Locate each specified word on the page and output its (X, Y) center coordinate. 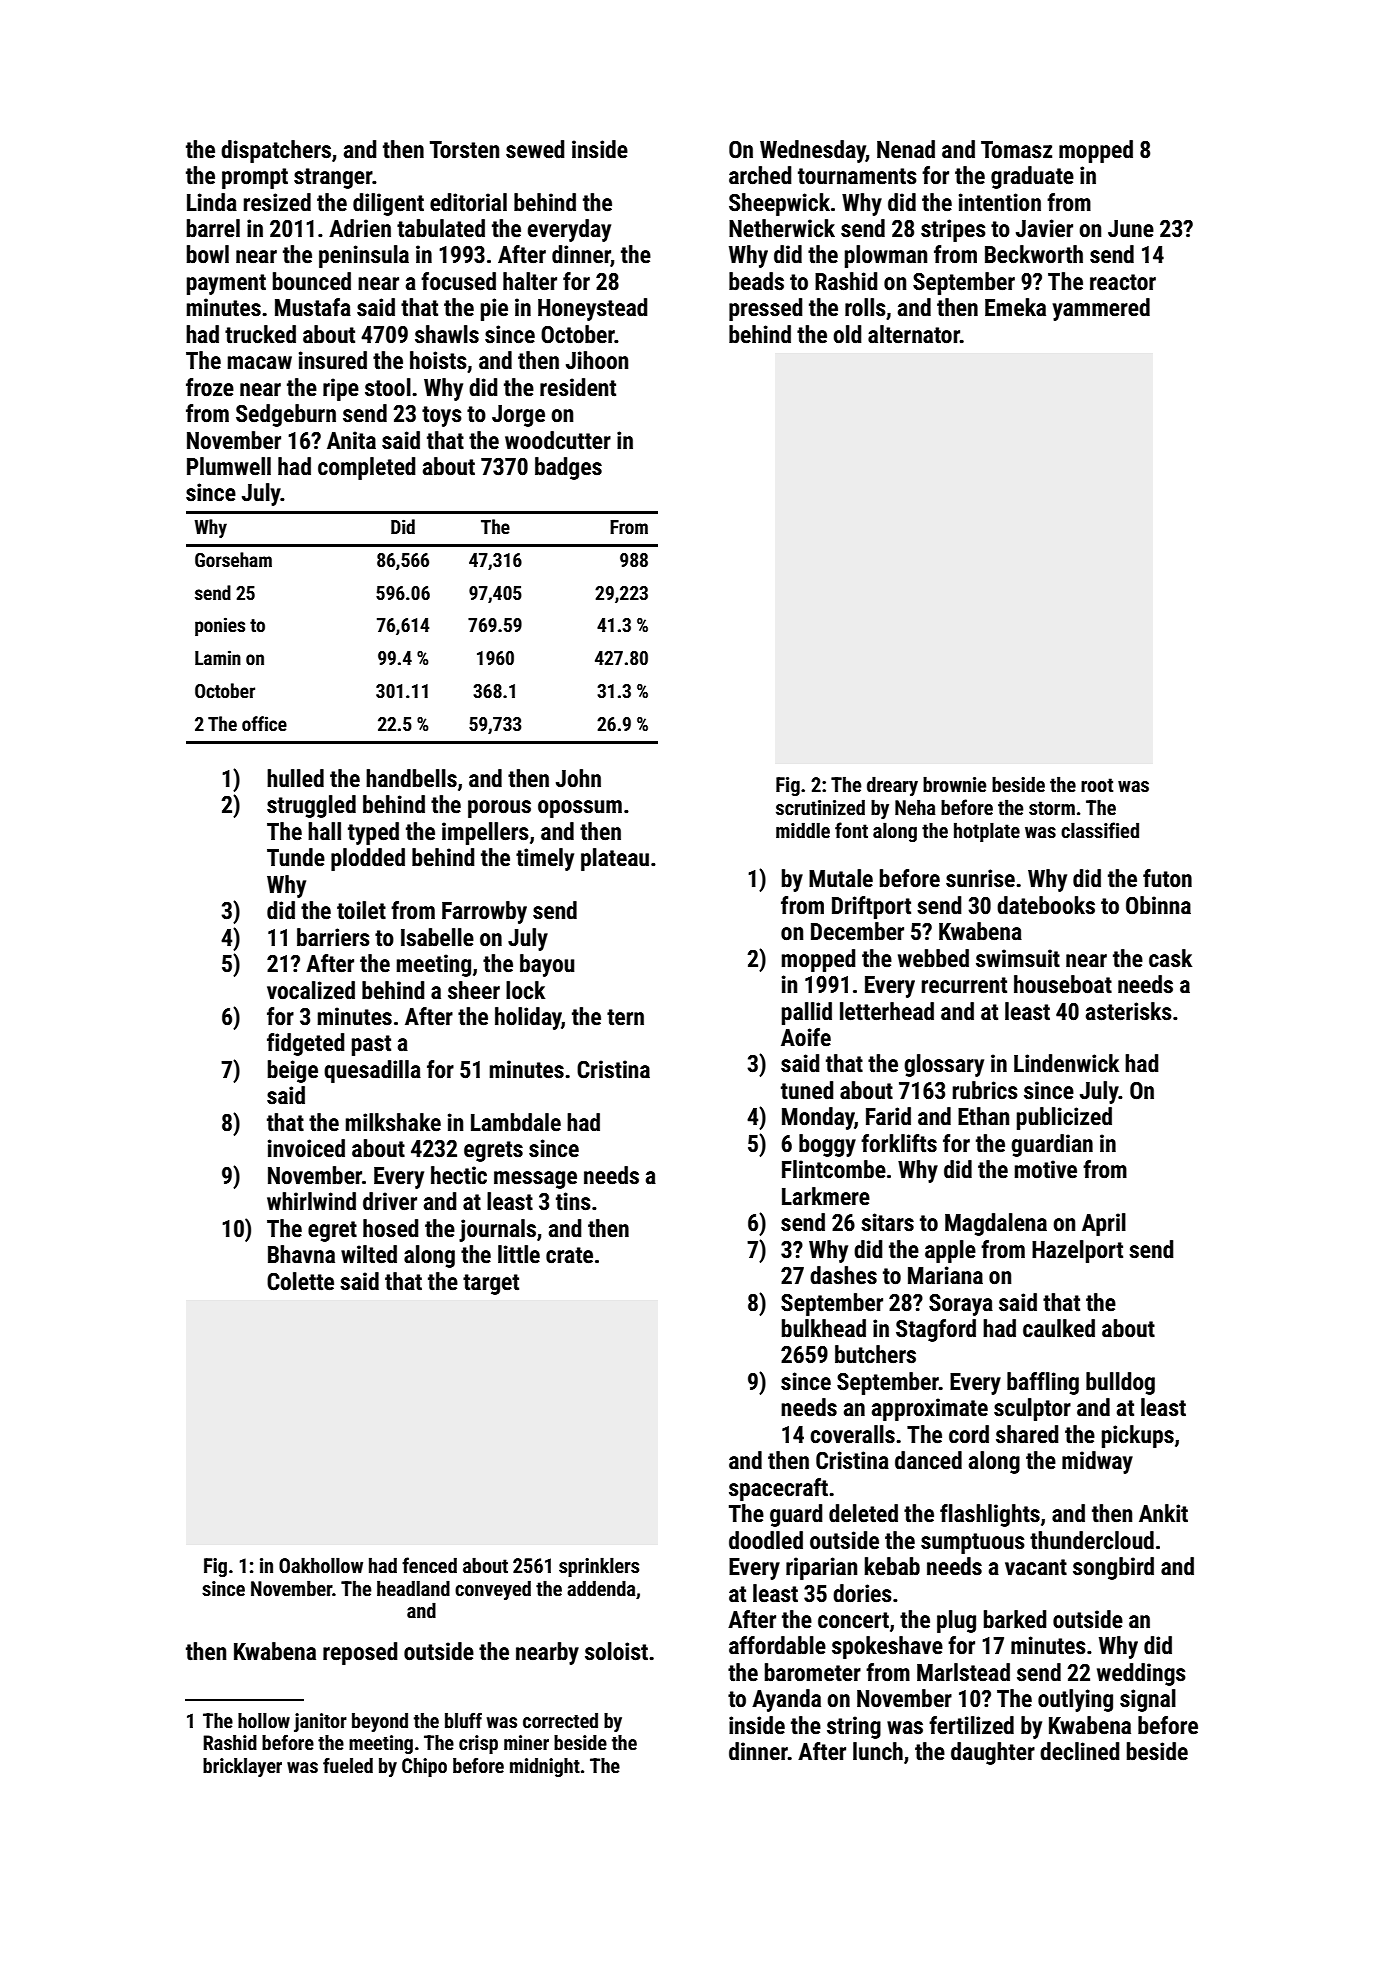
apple (950, 1251)
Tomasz (1016, 150)
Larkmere (826, 1196)
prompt (255, 178)
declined (1080, 1751)
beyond (380, 1722)
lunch (878, 1751)
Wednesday (813, 151)
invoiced (306, 1148)
